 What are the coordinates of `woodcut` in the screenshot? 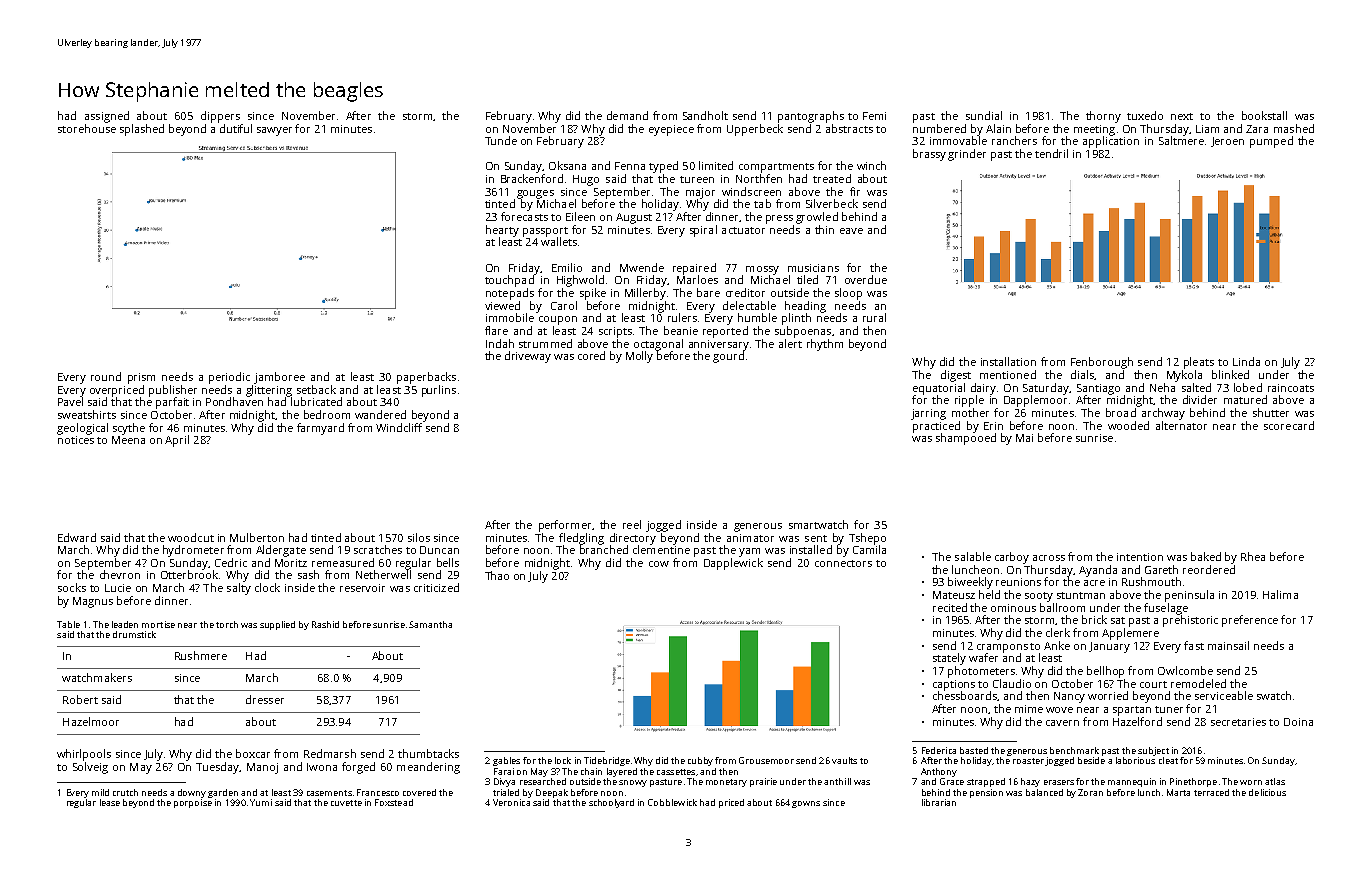 It's located at (191, 537).
